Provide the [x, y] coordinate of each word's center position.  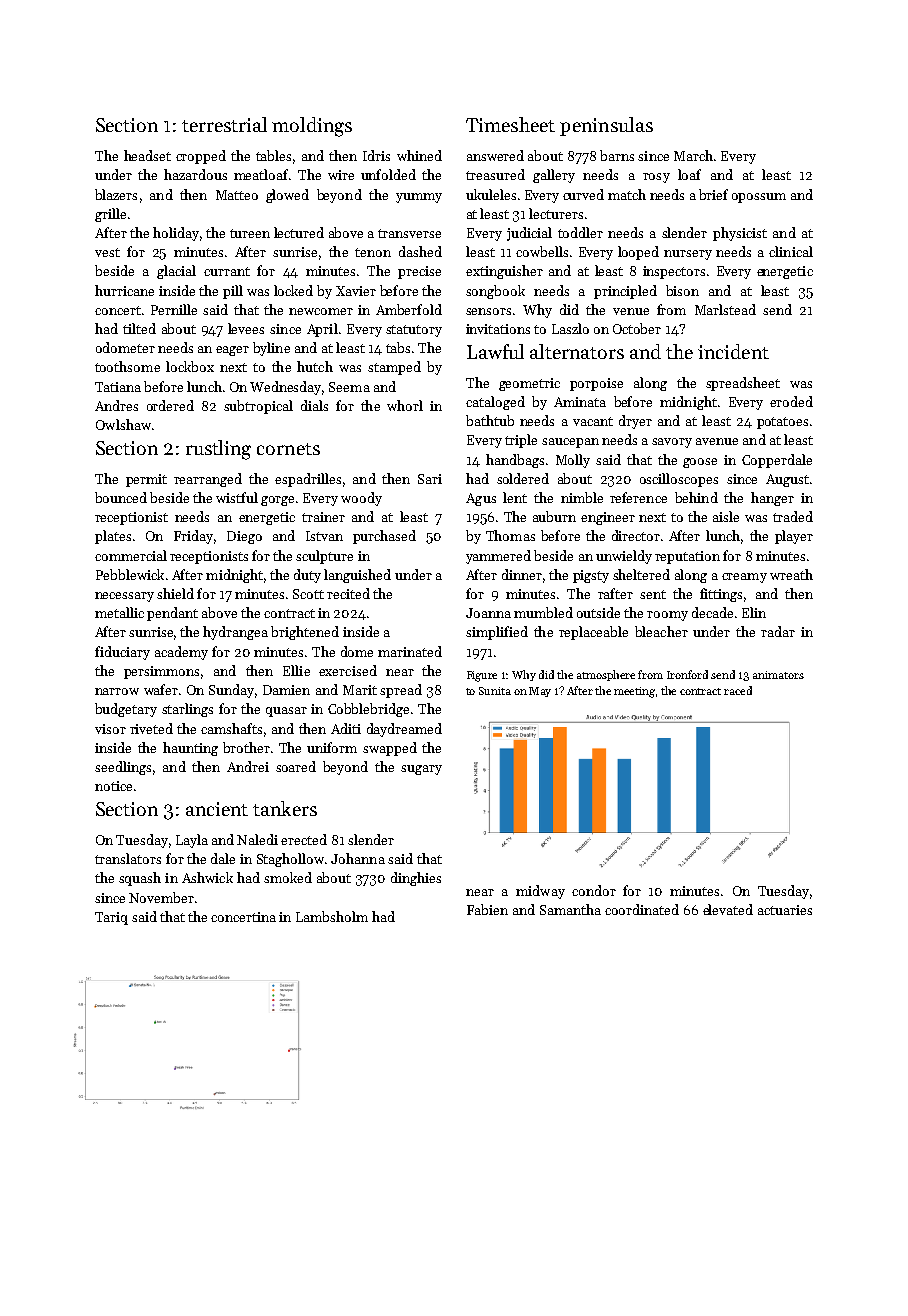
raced [738, 690]
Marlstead [725, 309]
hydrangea [235, 633]
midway [540, 892]
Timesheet [510, 124]
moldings [312, 127]
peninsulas [606, 126]
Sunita [495, 691]
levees [246, 328]
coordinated [642, 909]
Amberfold [409, 309]
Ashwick [207, 877]
